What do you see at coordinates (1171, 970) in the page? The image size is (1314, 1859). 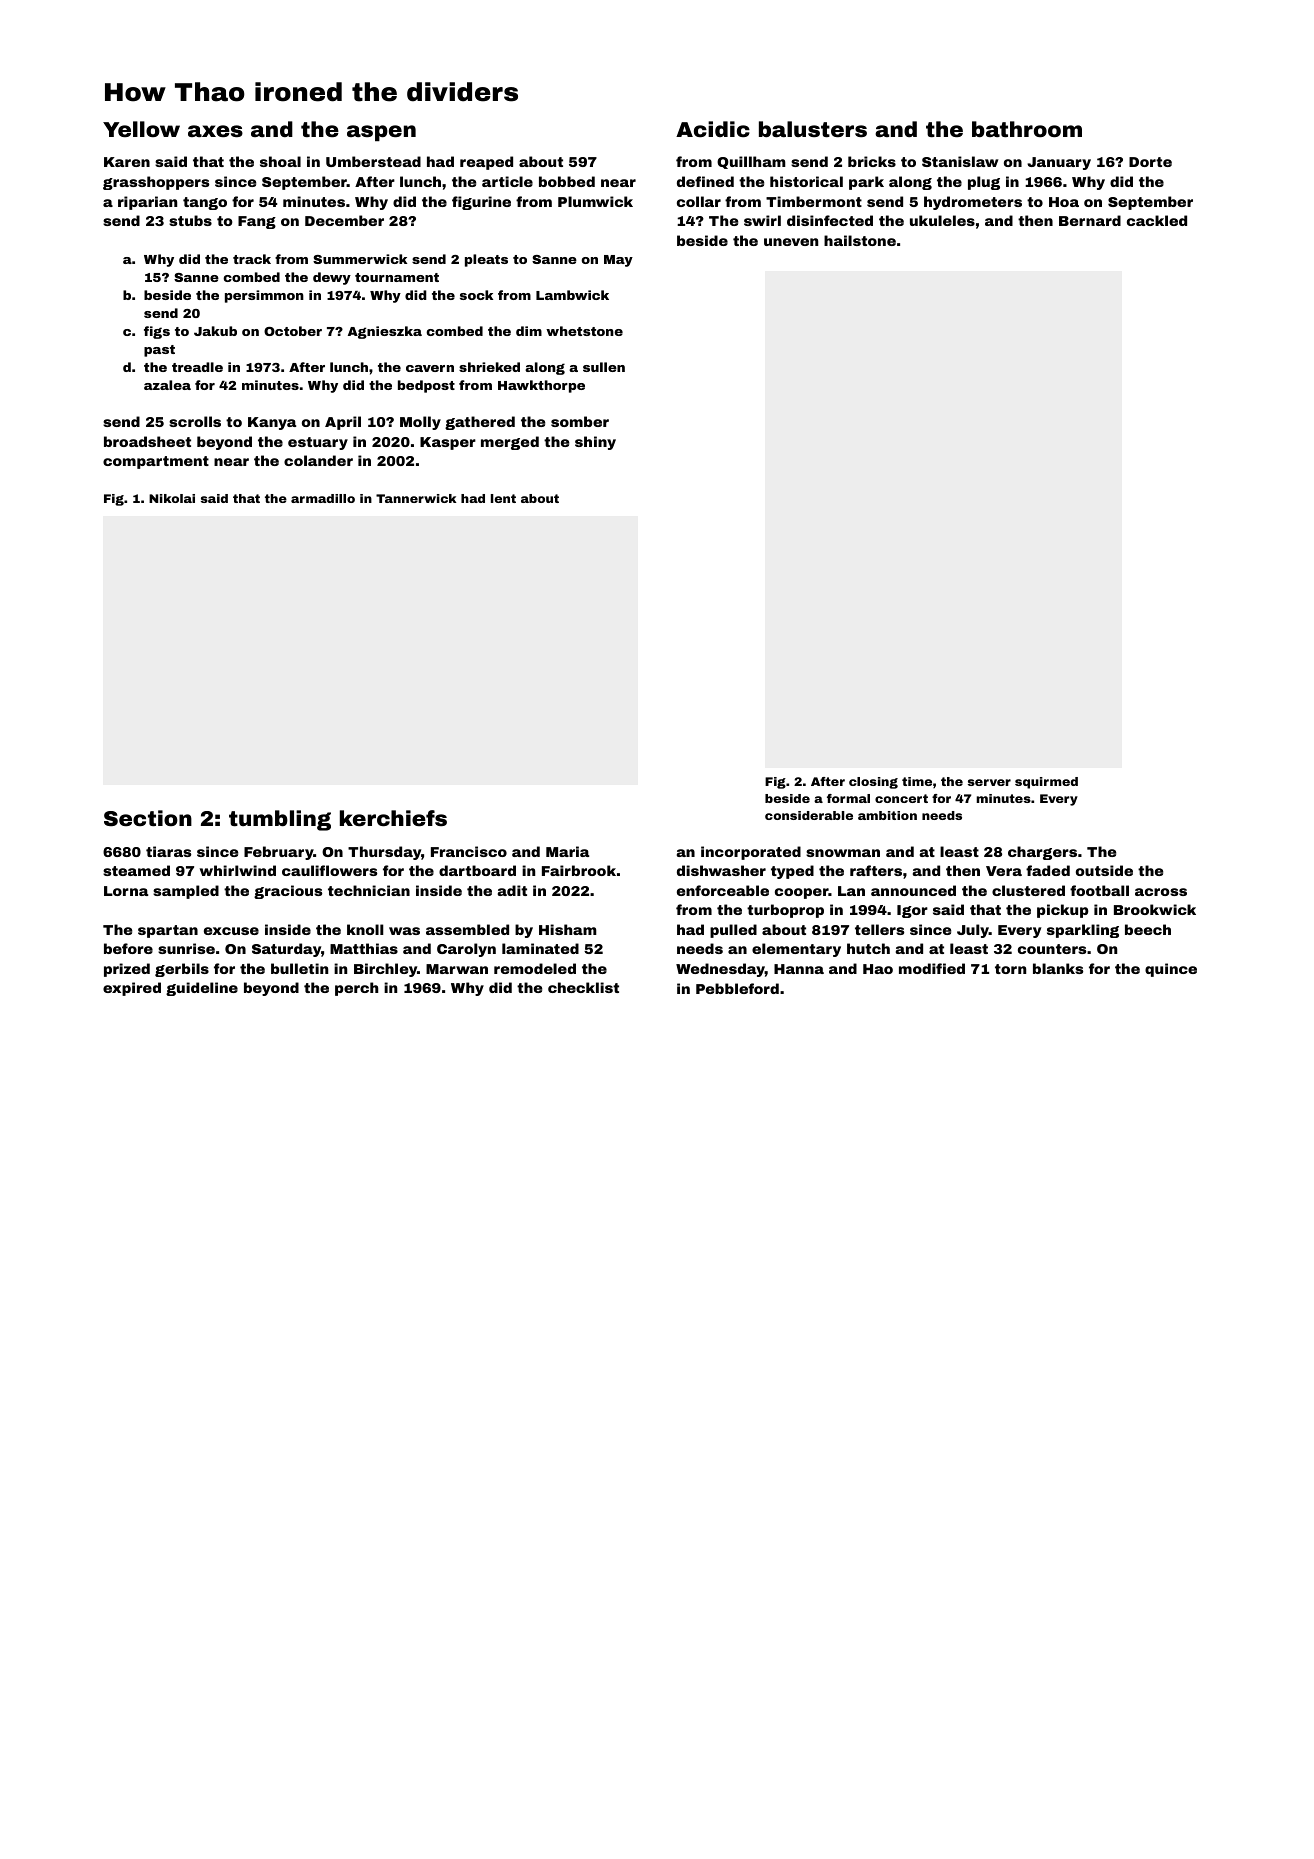 I see `quince` at bounding box center [1171, 970].
